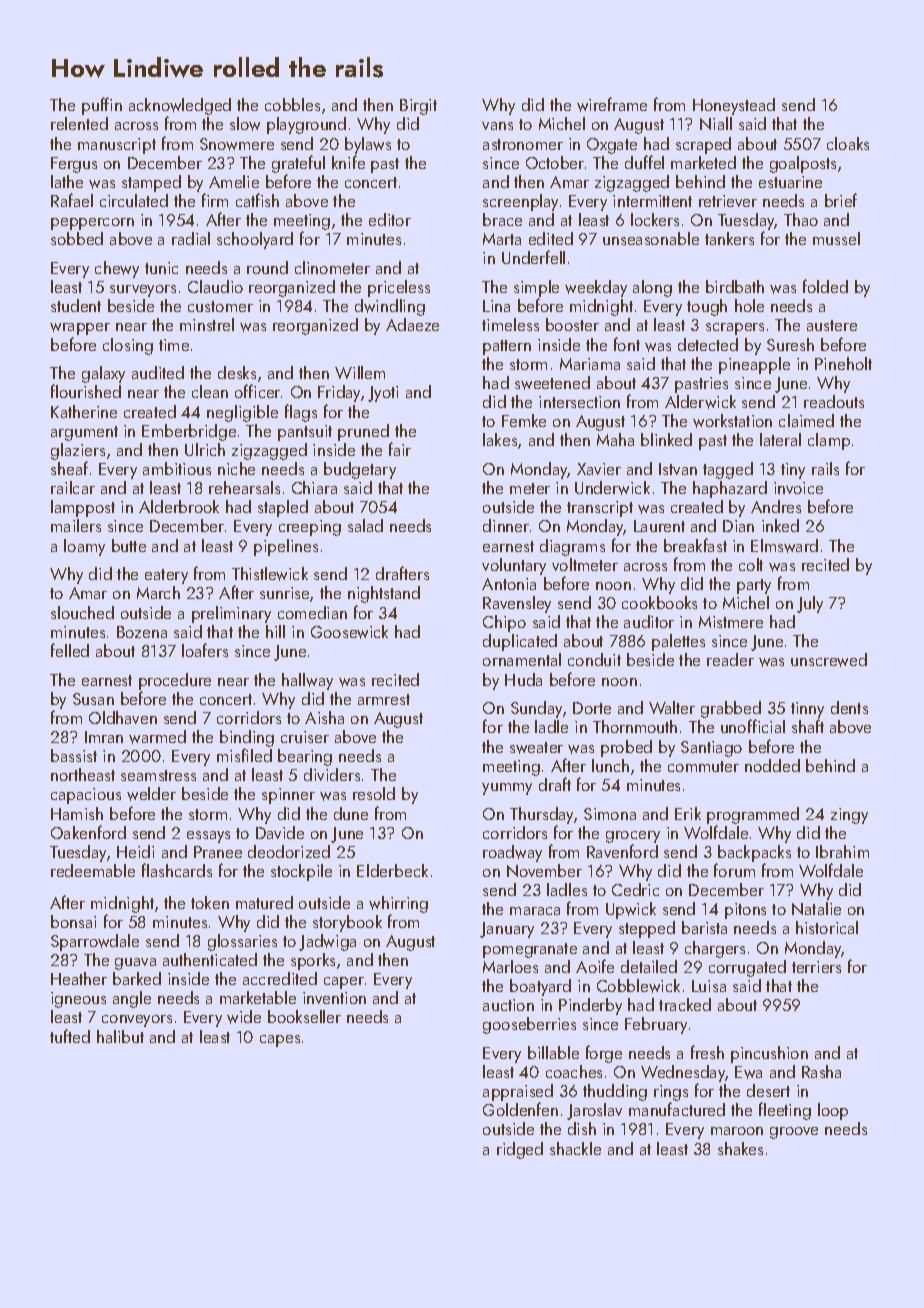 The height and width of the screenshot is (1308, 924). What do you see at coordinates (418, 107) in the screenshot?
I see `Birgit` at bounding box center [418, 107].
